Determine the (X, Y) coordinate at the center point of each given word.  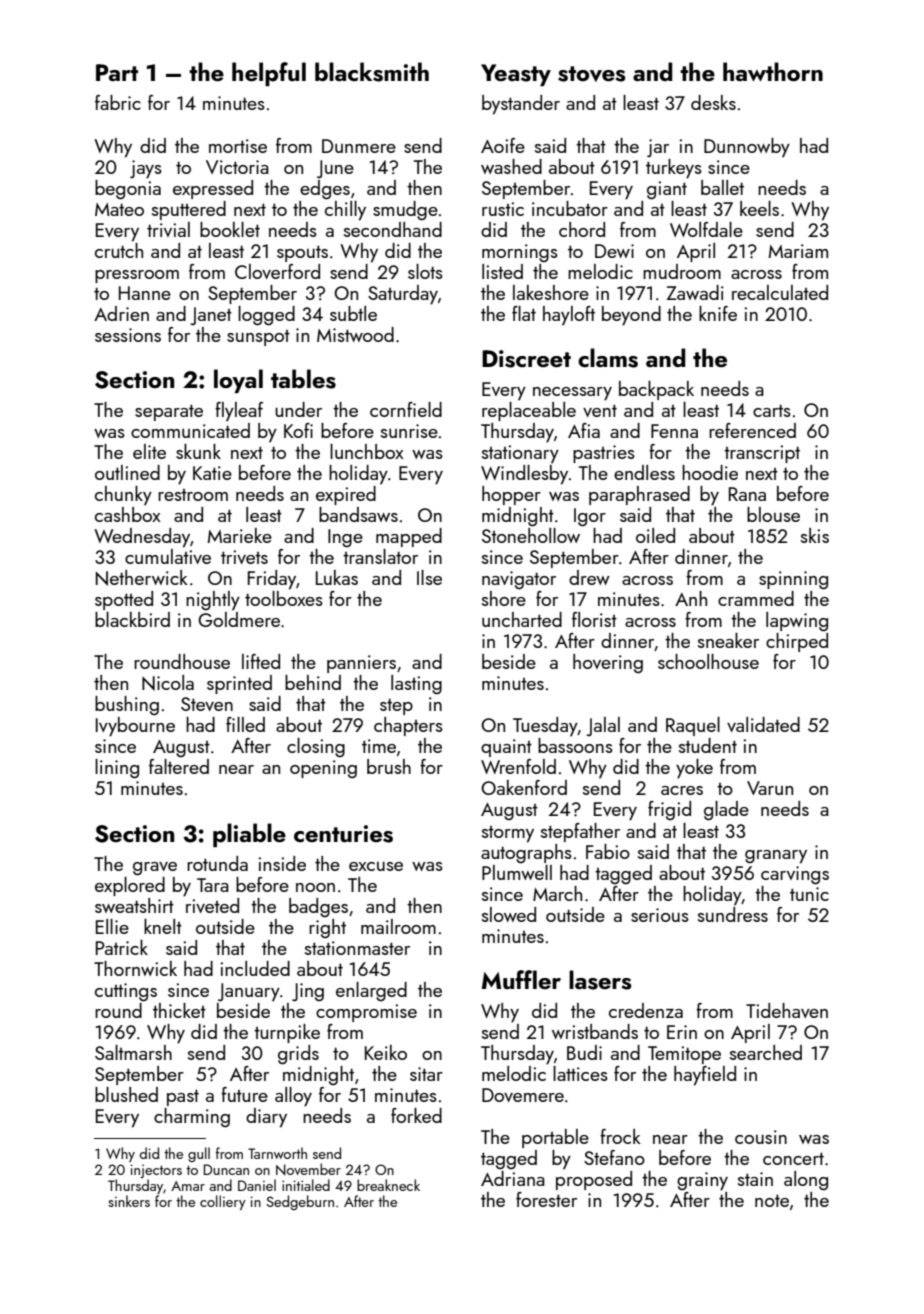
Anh (691, 598)
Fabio (608, 851)
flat (524, 313)
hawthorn (773, 71)
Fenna (674, 431)
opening (323, 769)
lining (117, 769)
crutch (119, 250)
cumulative (168, 556)
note (772, 1200)
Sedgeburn (300, 1202)
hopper (511, 495)
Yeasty (516, 75)
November (308, 1169)
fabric (118, 102)
